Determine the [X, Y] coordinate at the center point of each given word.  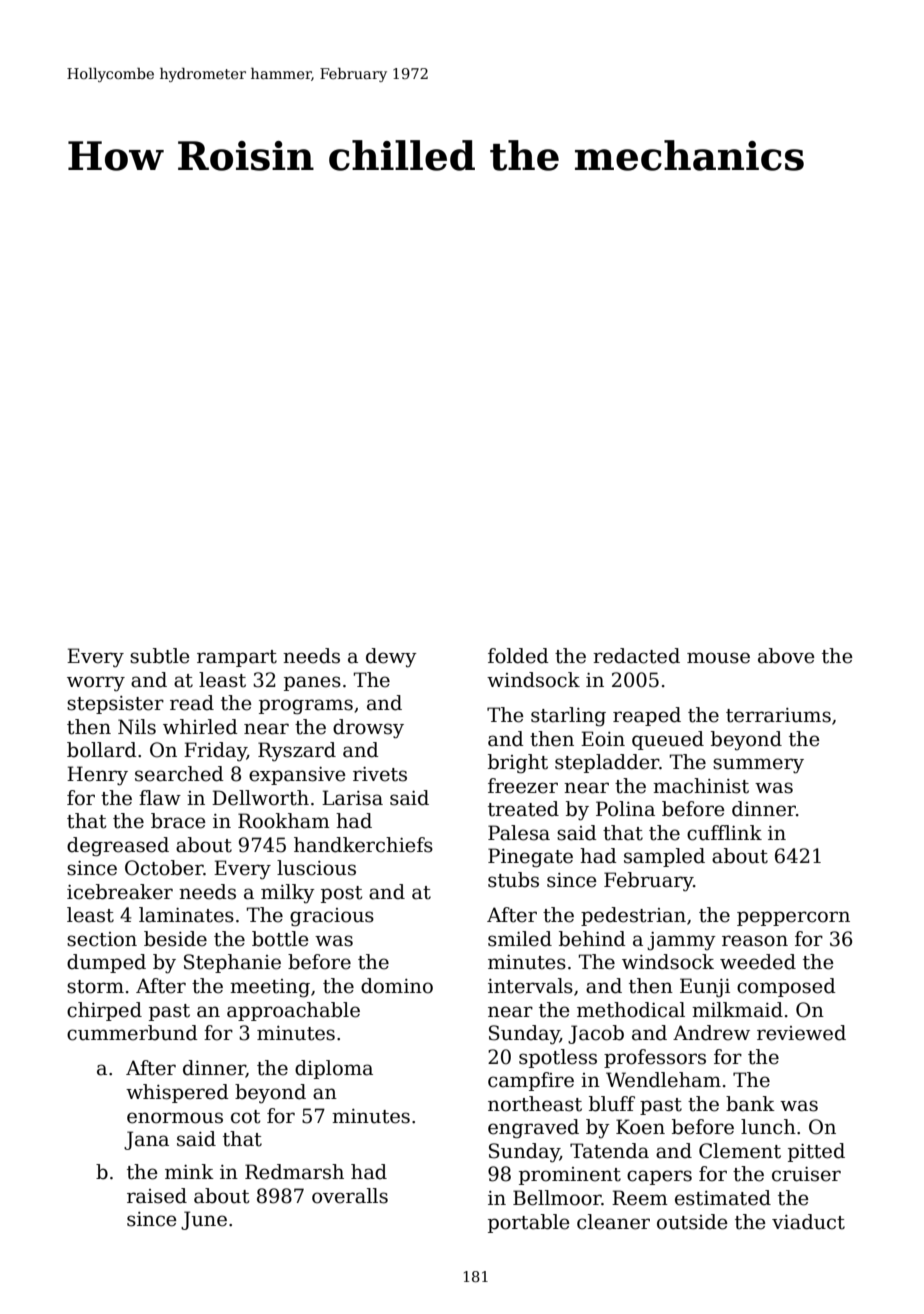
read [192, 703]
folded [518, 656]
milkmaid [737, 1010]
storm [95, 987]
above [786, 656]
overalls [350, 1196]
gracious [332, 917]
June [204, 1220]
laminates [186, 915]
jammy [681, 941]
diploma [334, 1069]
